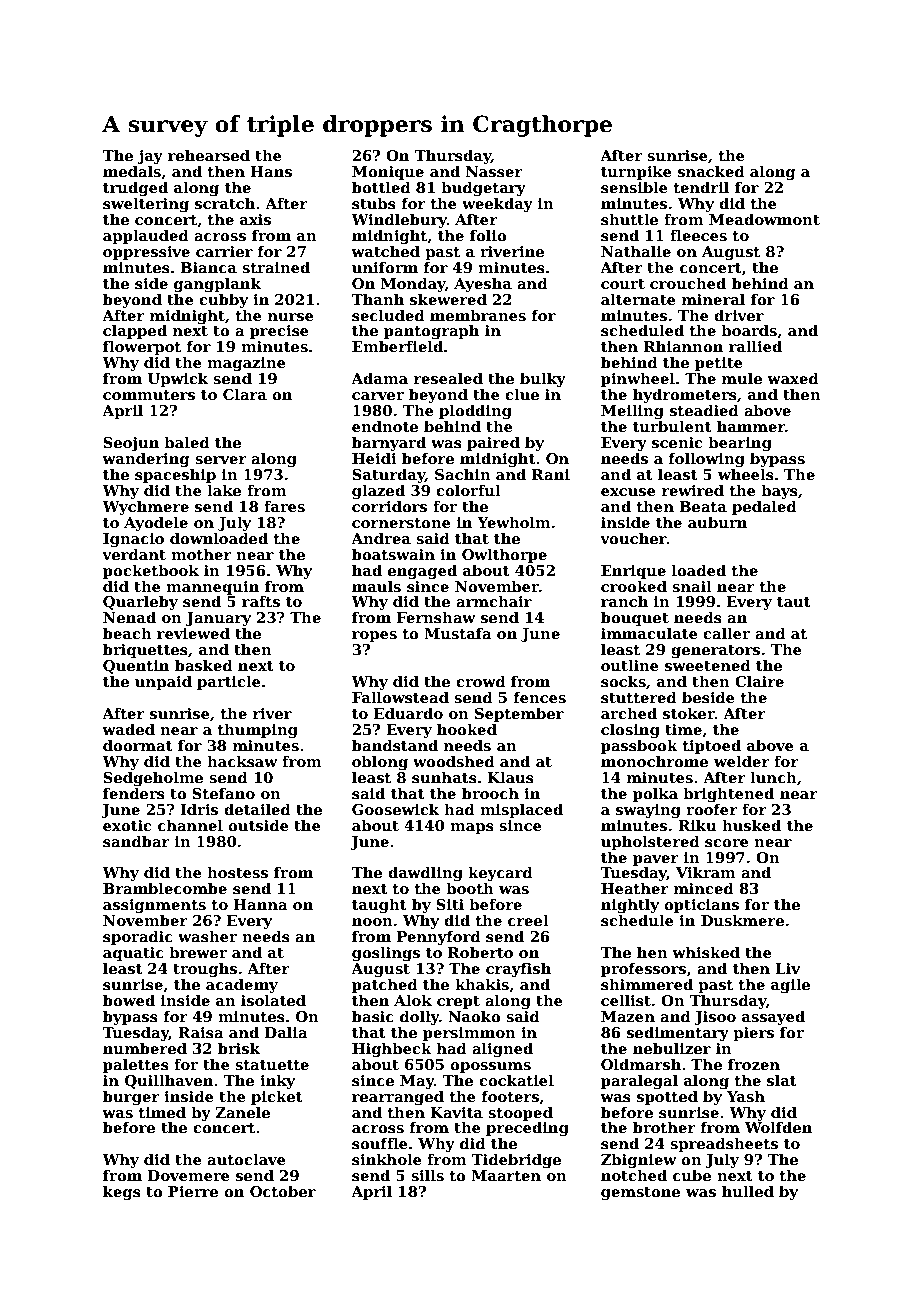  What do you see at coordinates (388, 173) in the screenshot?
I see `Monique` at bounding box center [388, 173].
